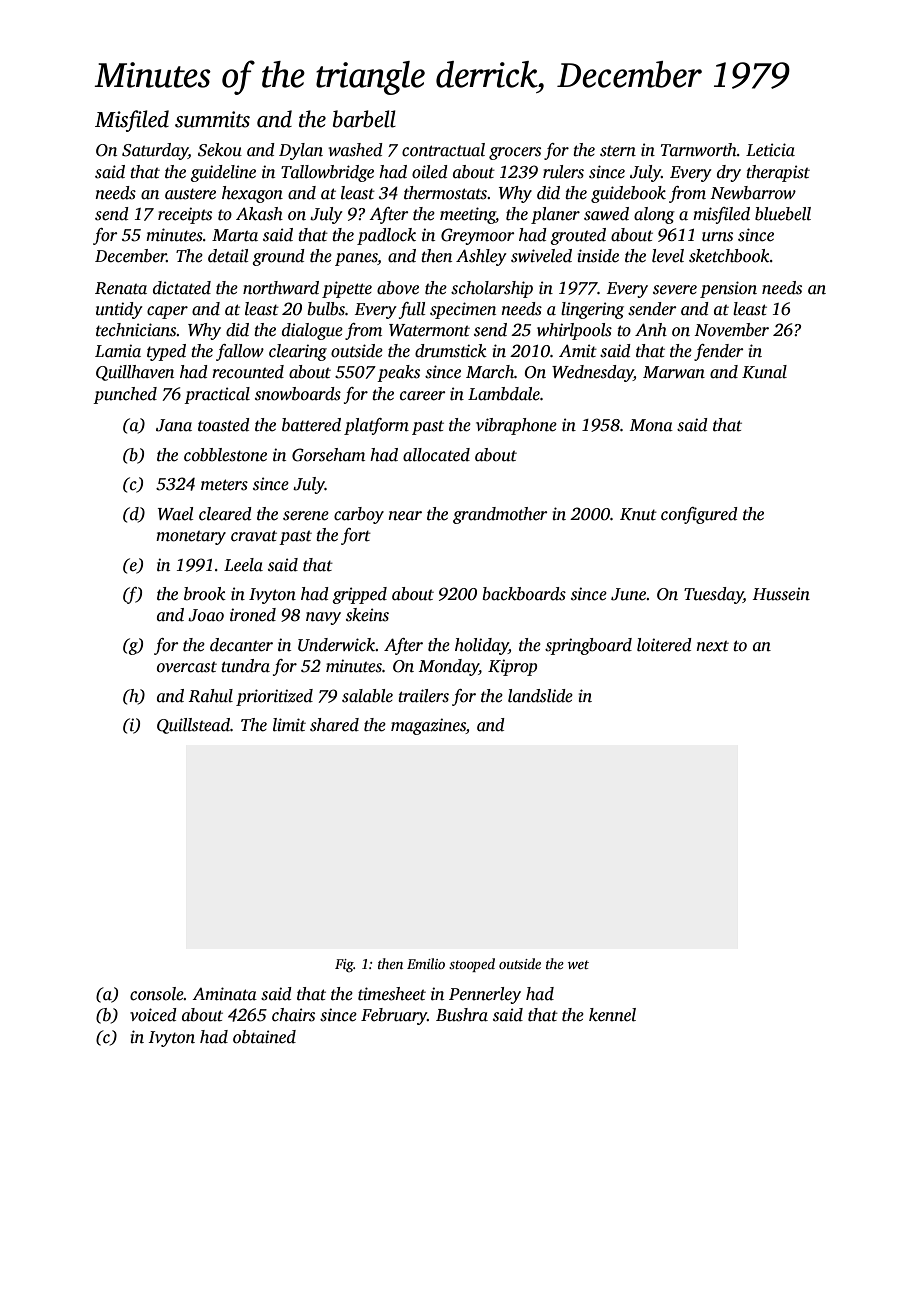  Describe the element at coordinates (612, 1015) in the screenshot. I see `kennel` at that location.
